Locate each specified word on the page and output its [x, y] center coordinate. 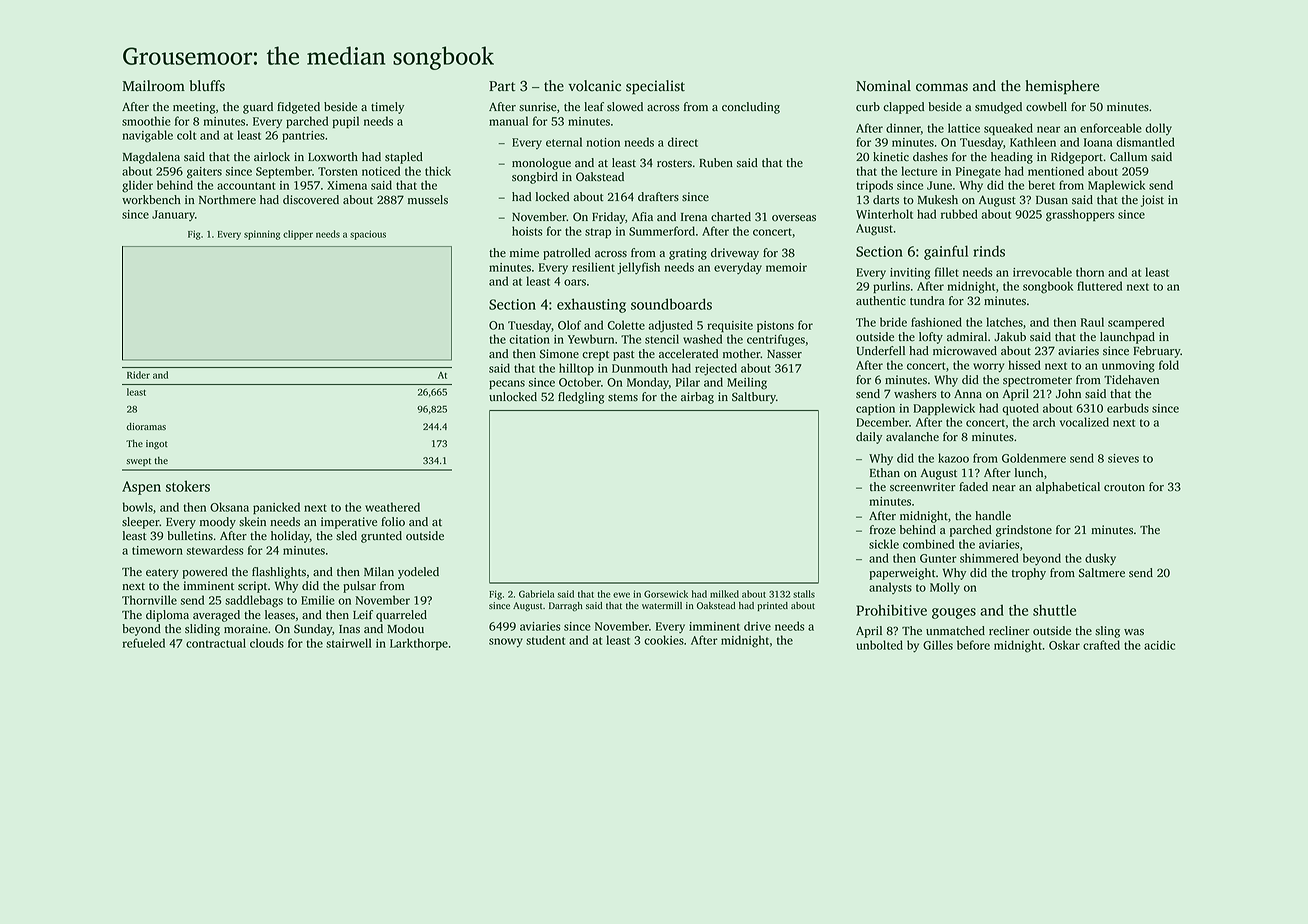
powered [205, 573]
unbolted [879, 645]
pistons [775, 326]
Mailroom [153, 86]
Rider [138, 375]
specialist [655, 87]
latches [1004, 322]
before [973, 645]
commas [942, 87]
